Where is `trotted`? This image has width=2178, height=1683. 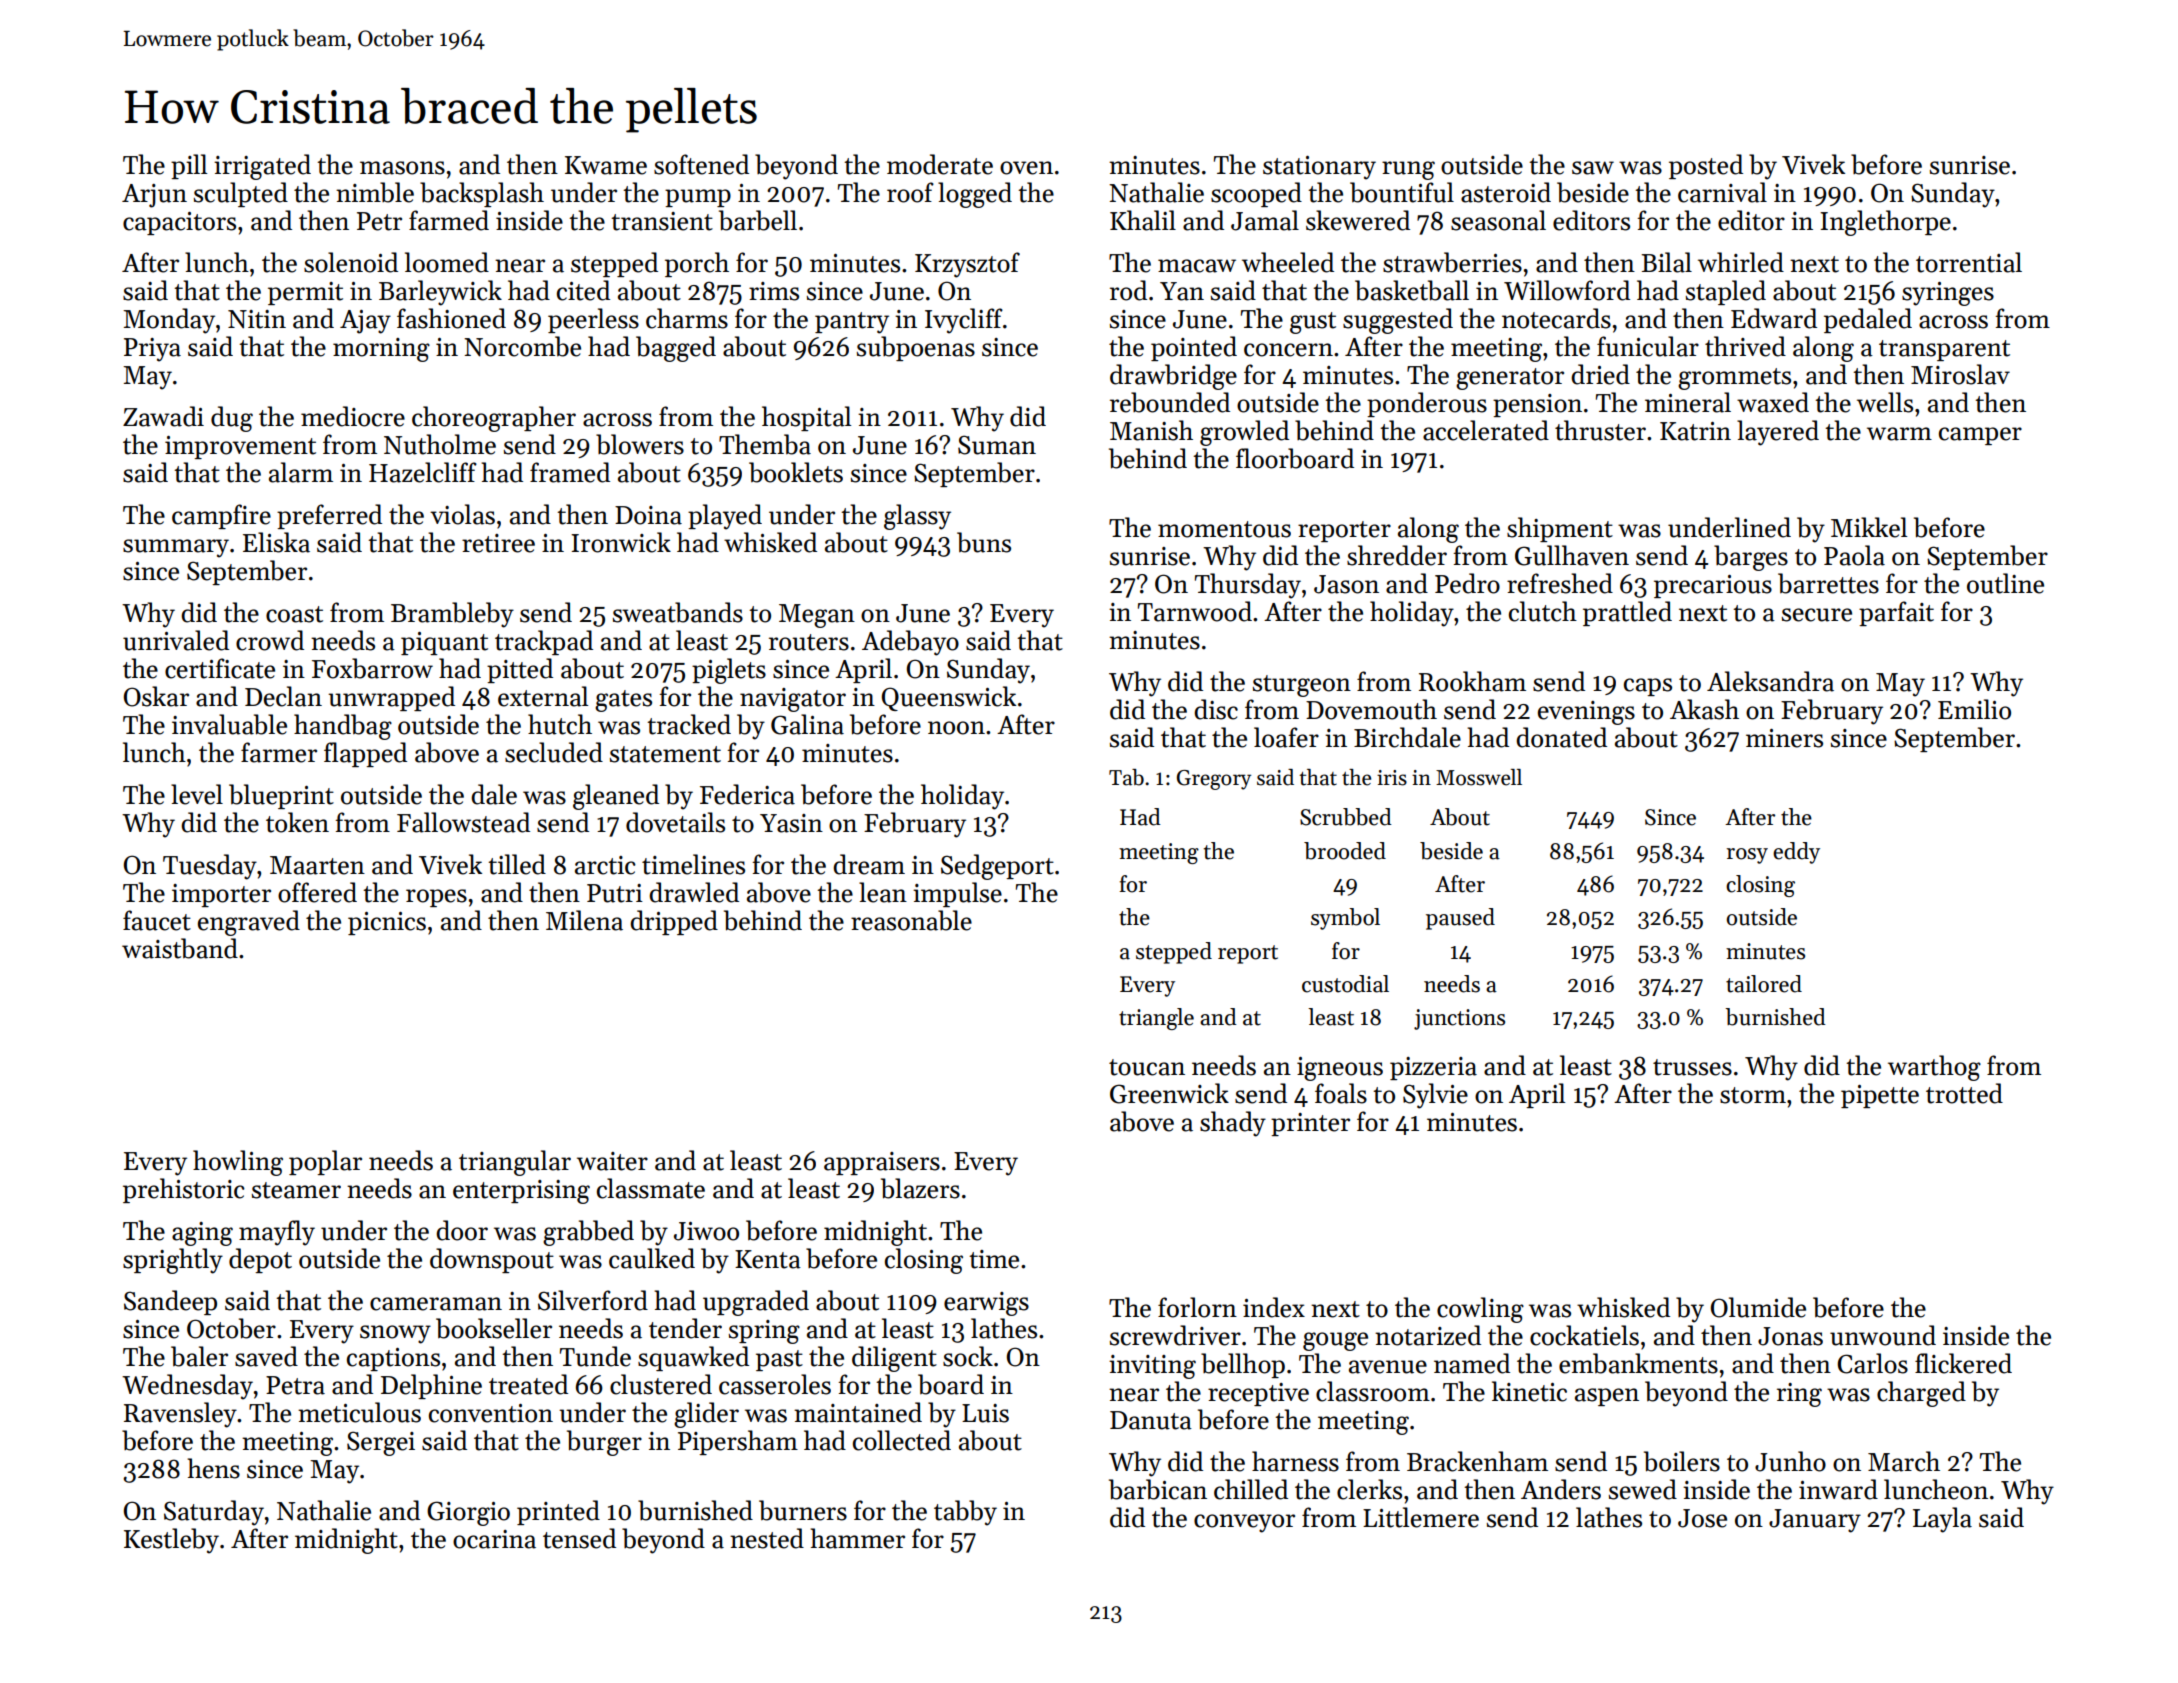 trotted is located at coordinates (1964, 1093).
